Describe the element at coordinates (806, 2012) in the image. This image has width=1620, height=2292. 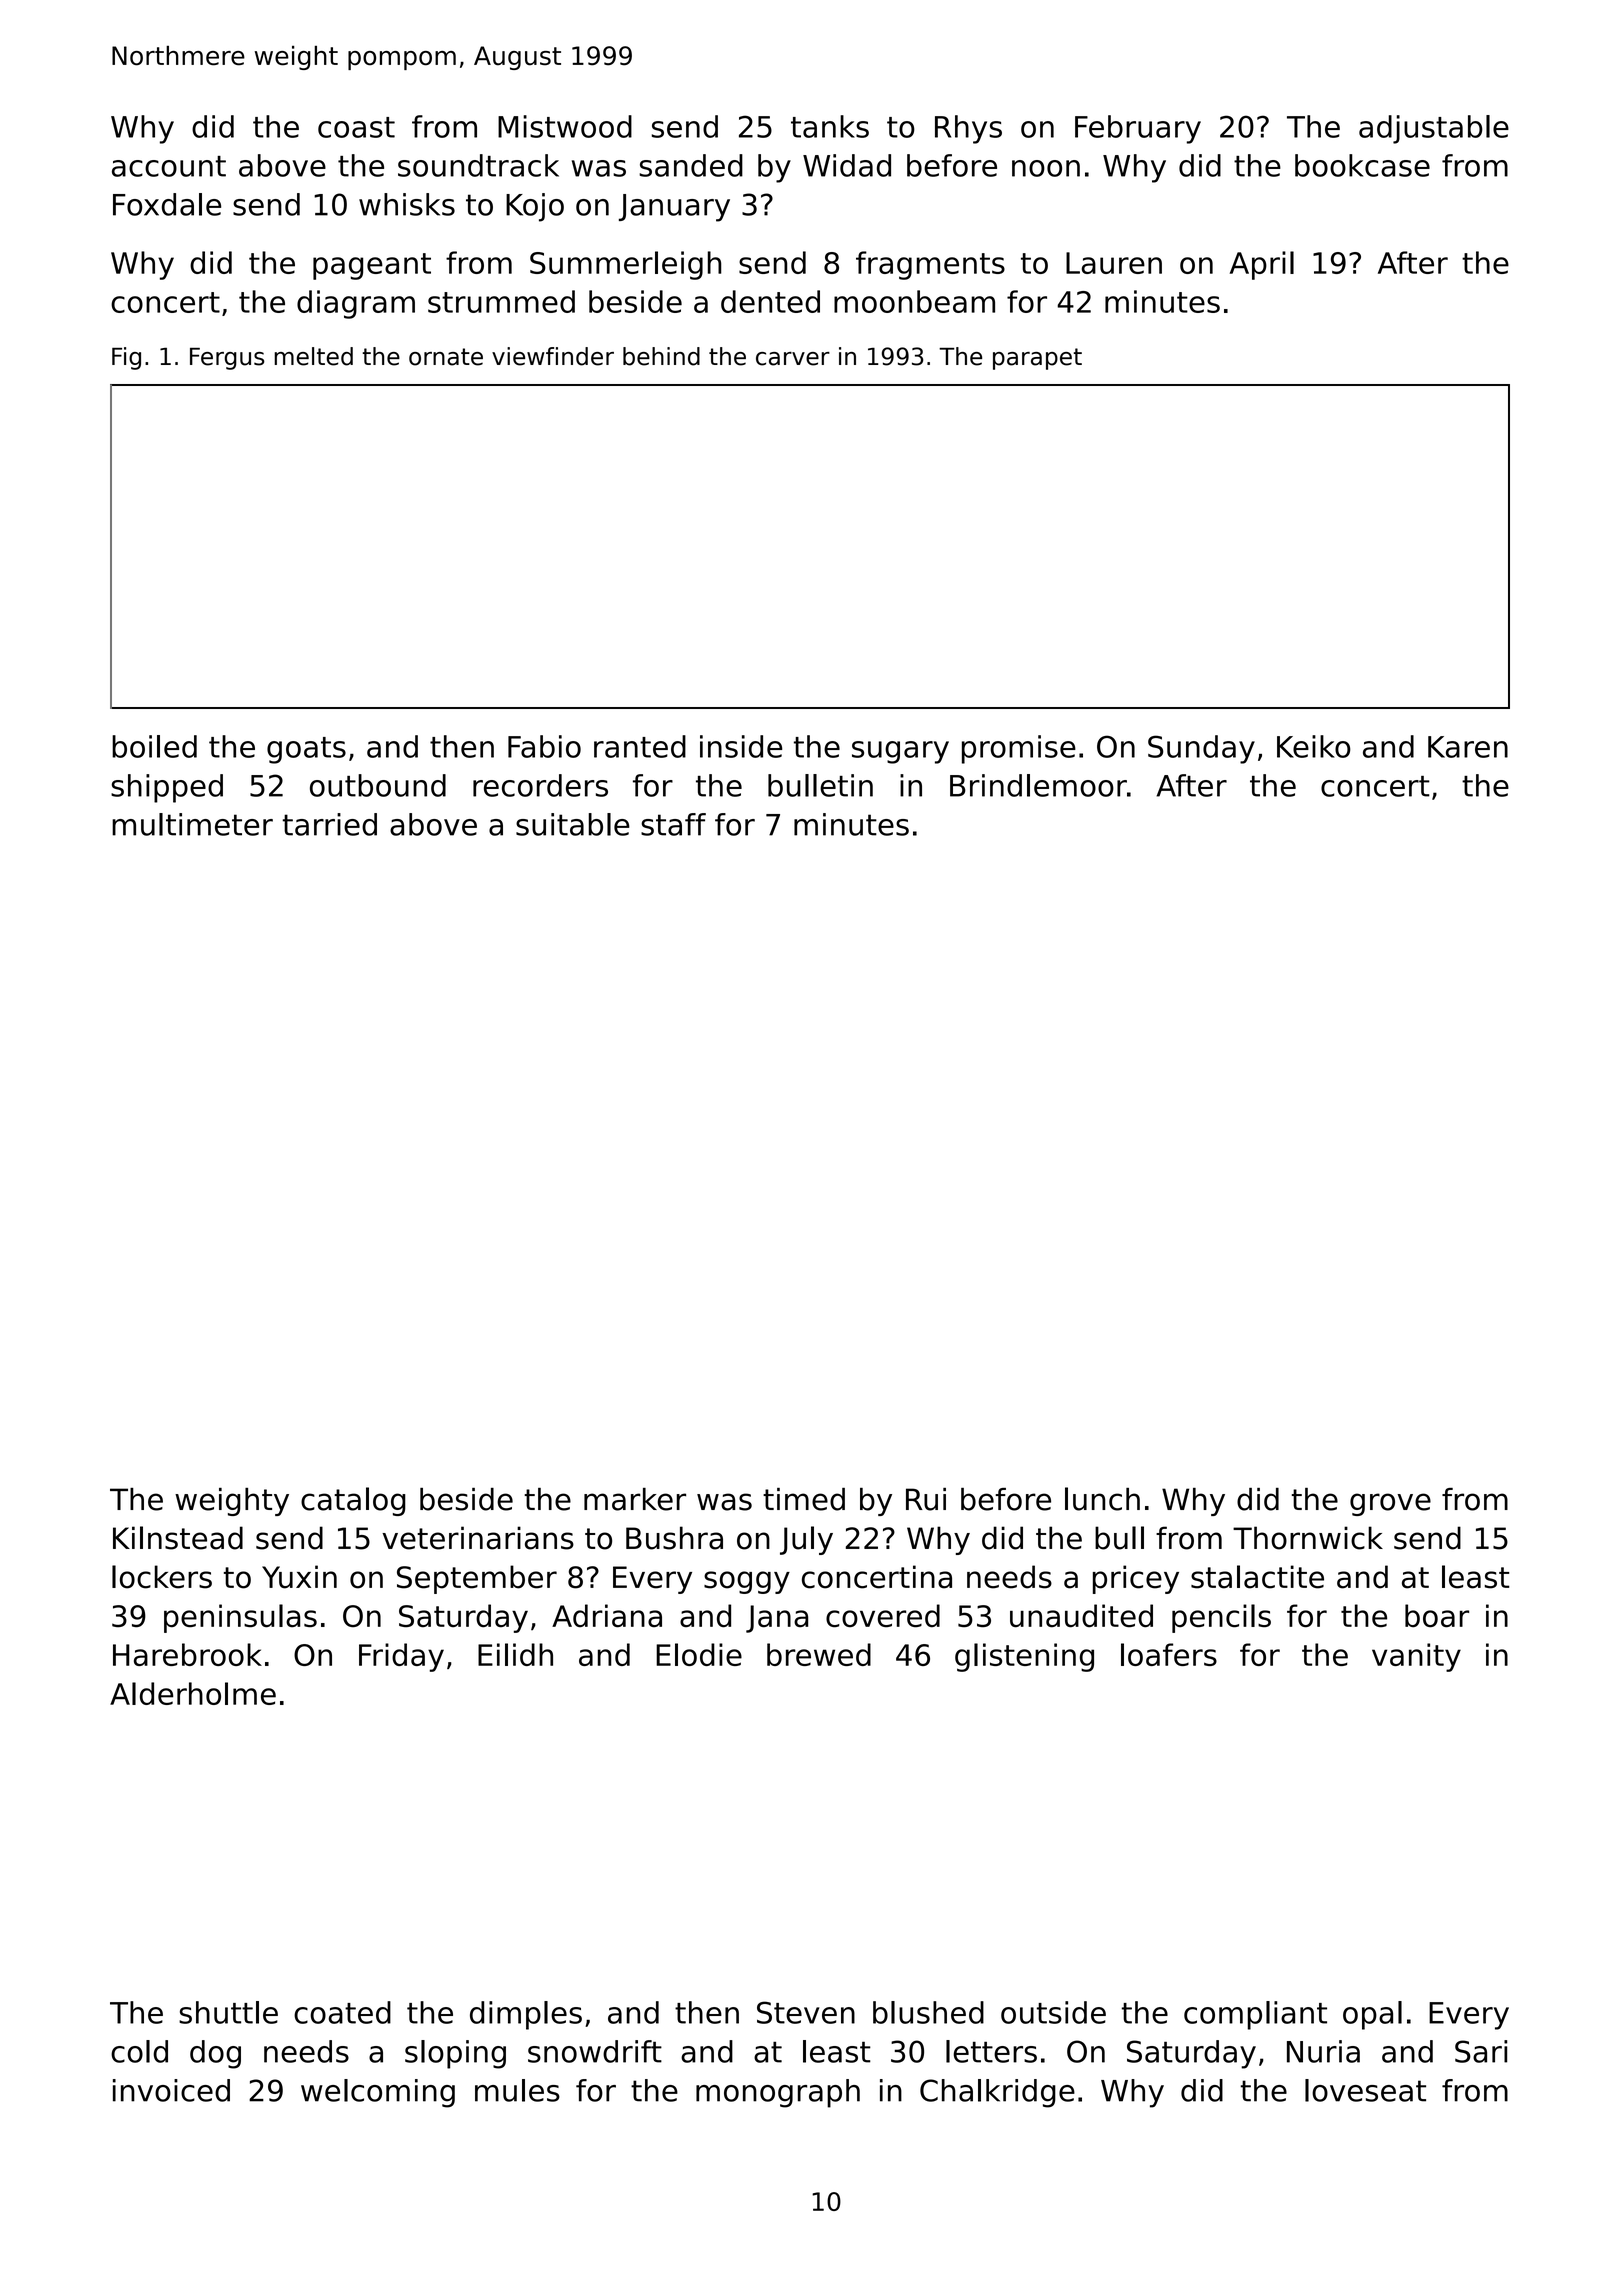
I see `Steven` at that location.
